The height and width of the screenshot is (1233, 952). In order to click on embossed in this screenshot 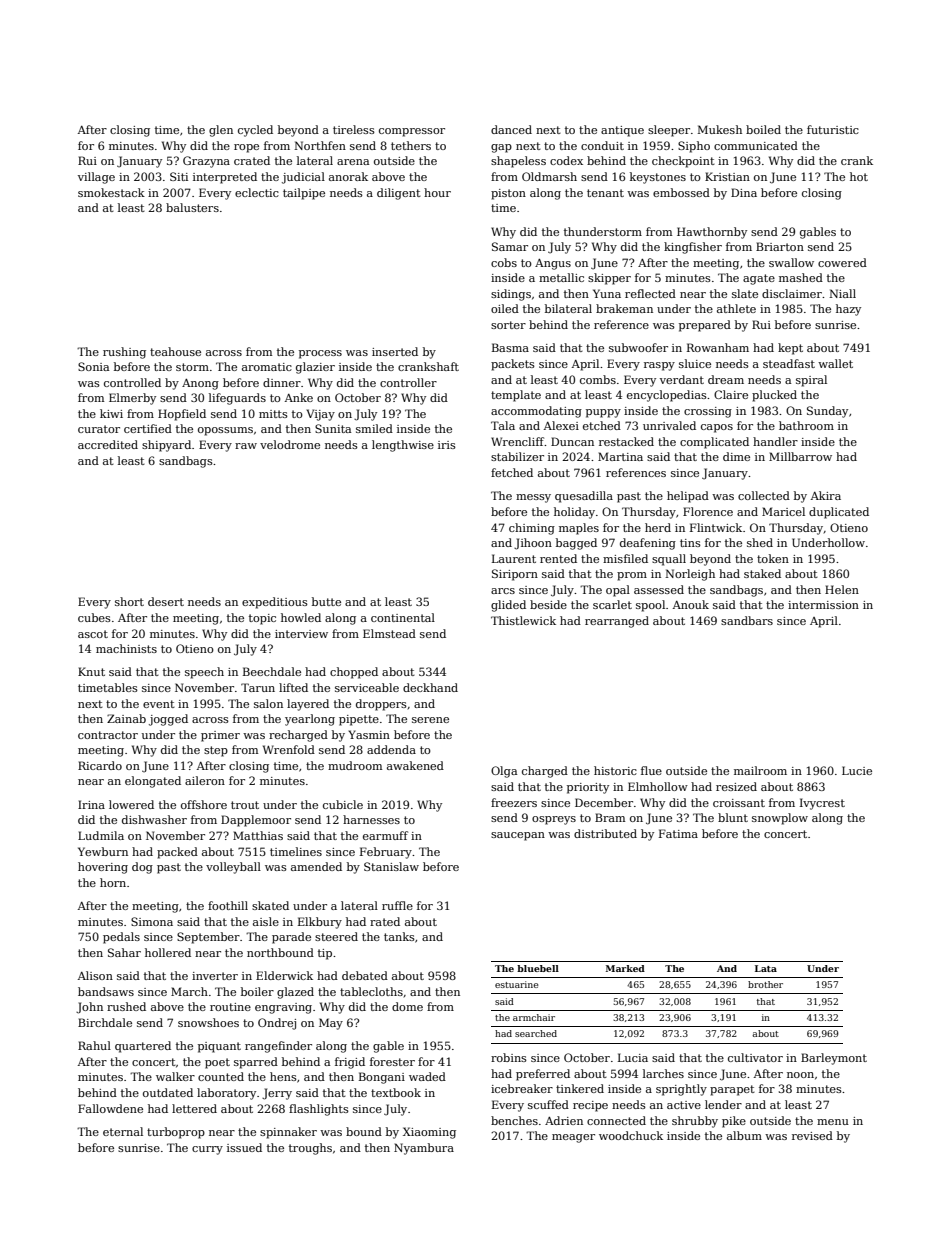, I will do `click(681, 192)`.
